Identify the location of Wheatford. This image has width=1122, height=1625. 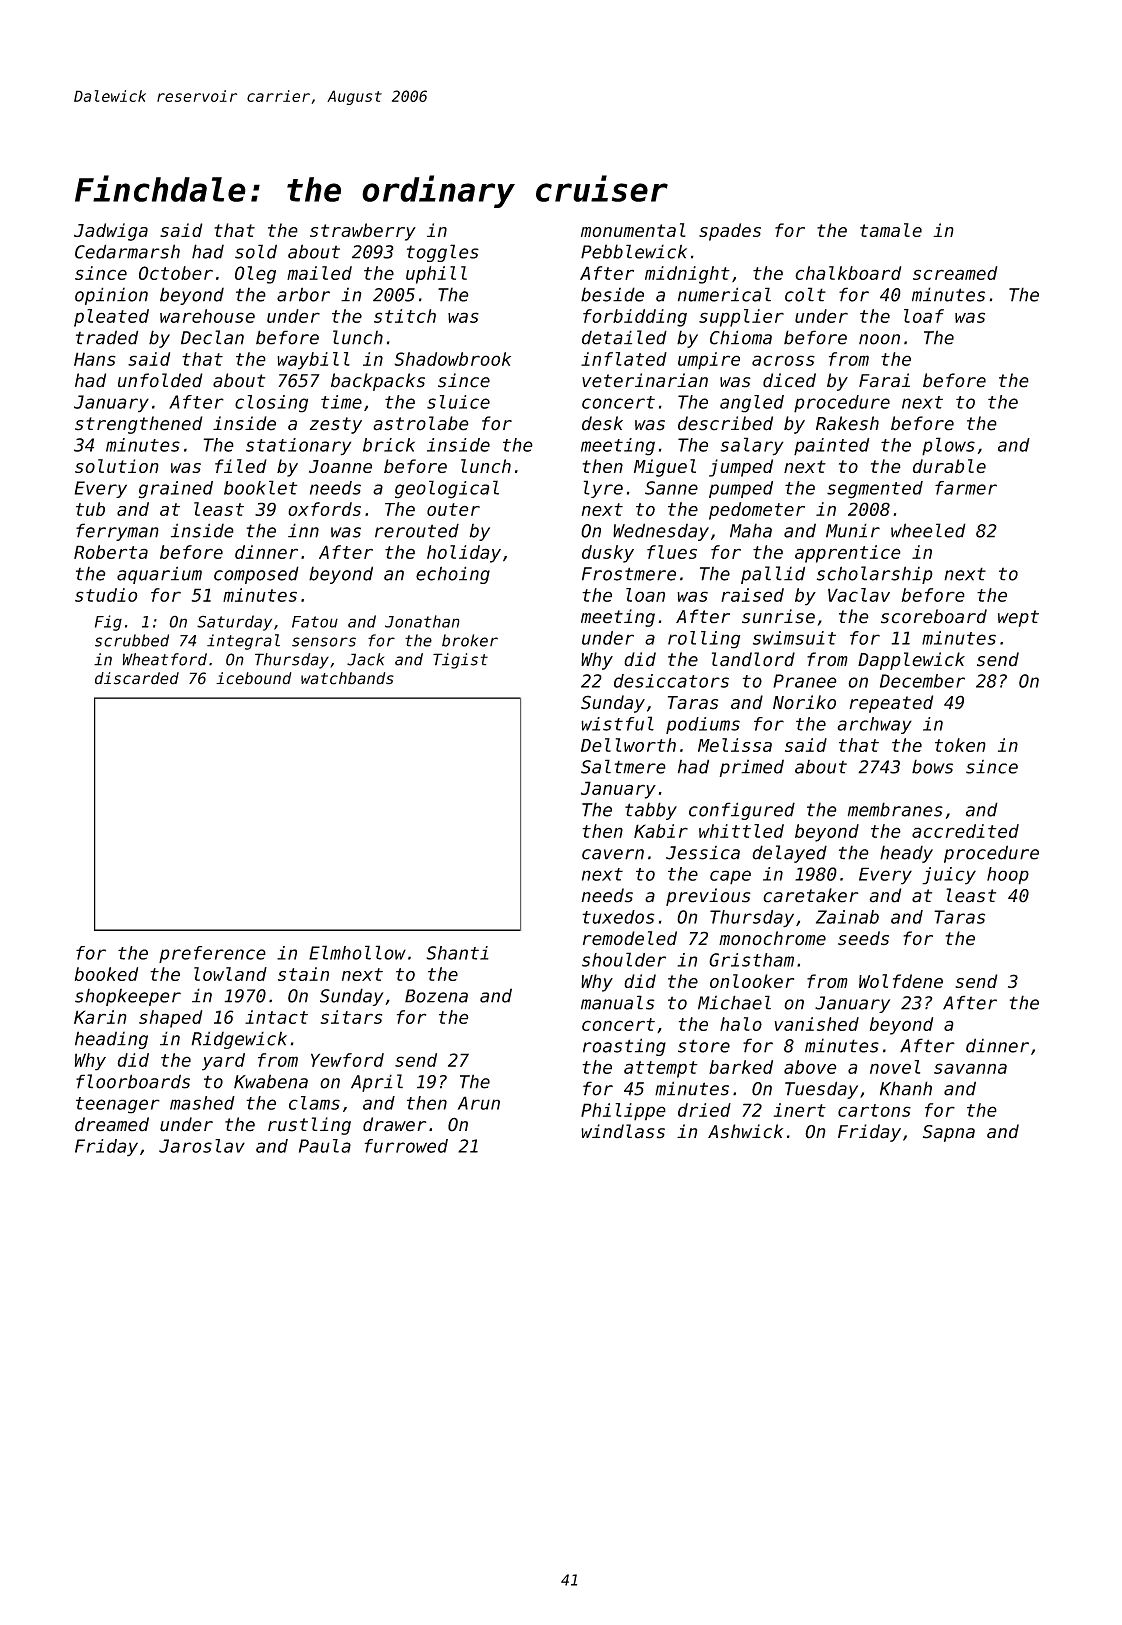
(164, 659).
